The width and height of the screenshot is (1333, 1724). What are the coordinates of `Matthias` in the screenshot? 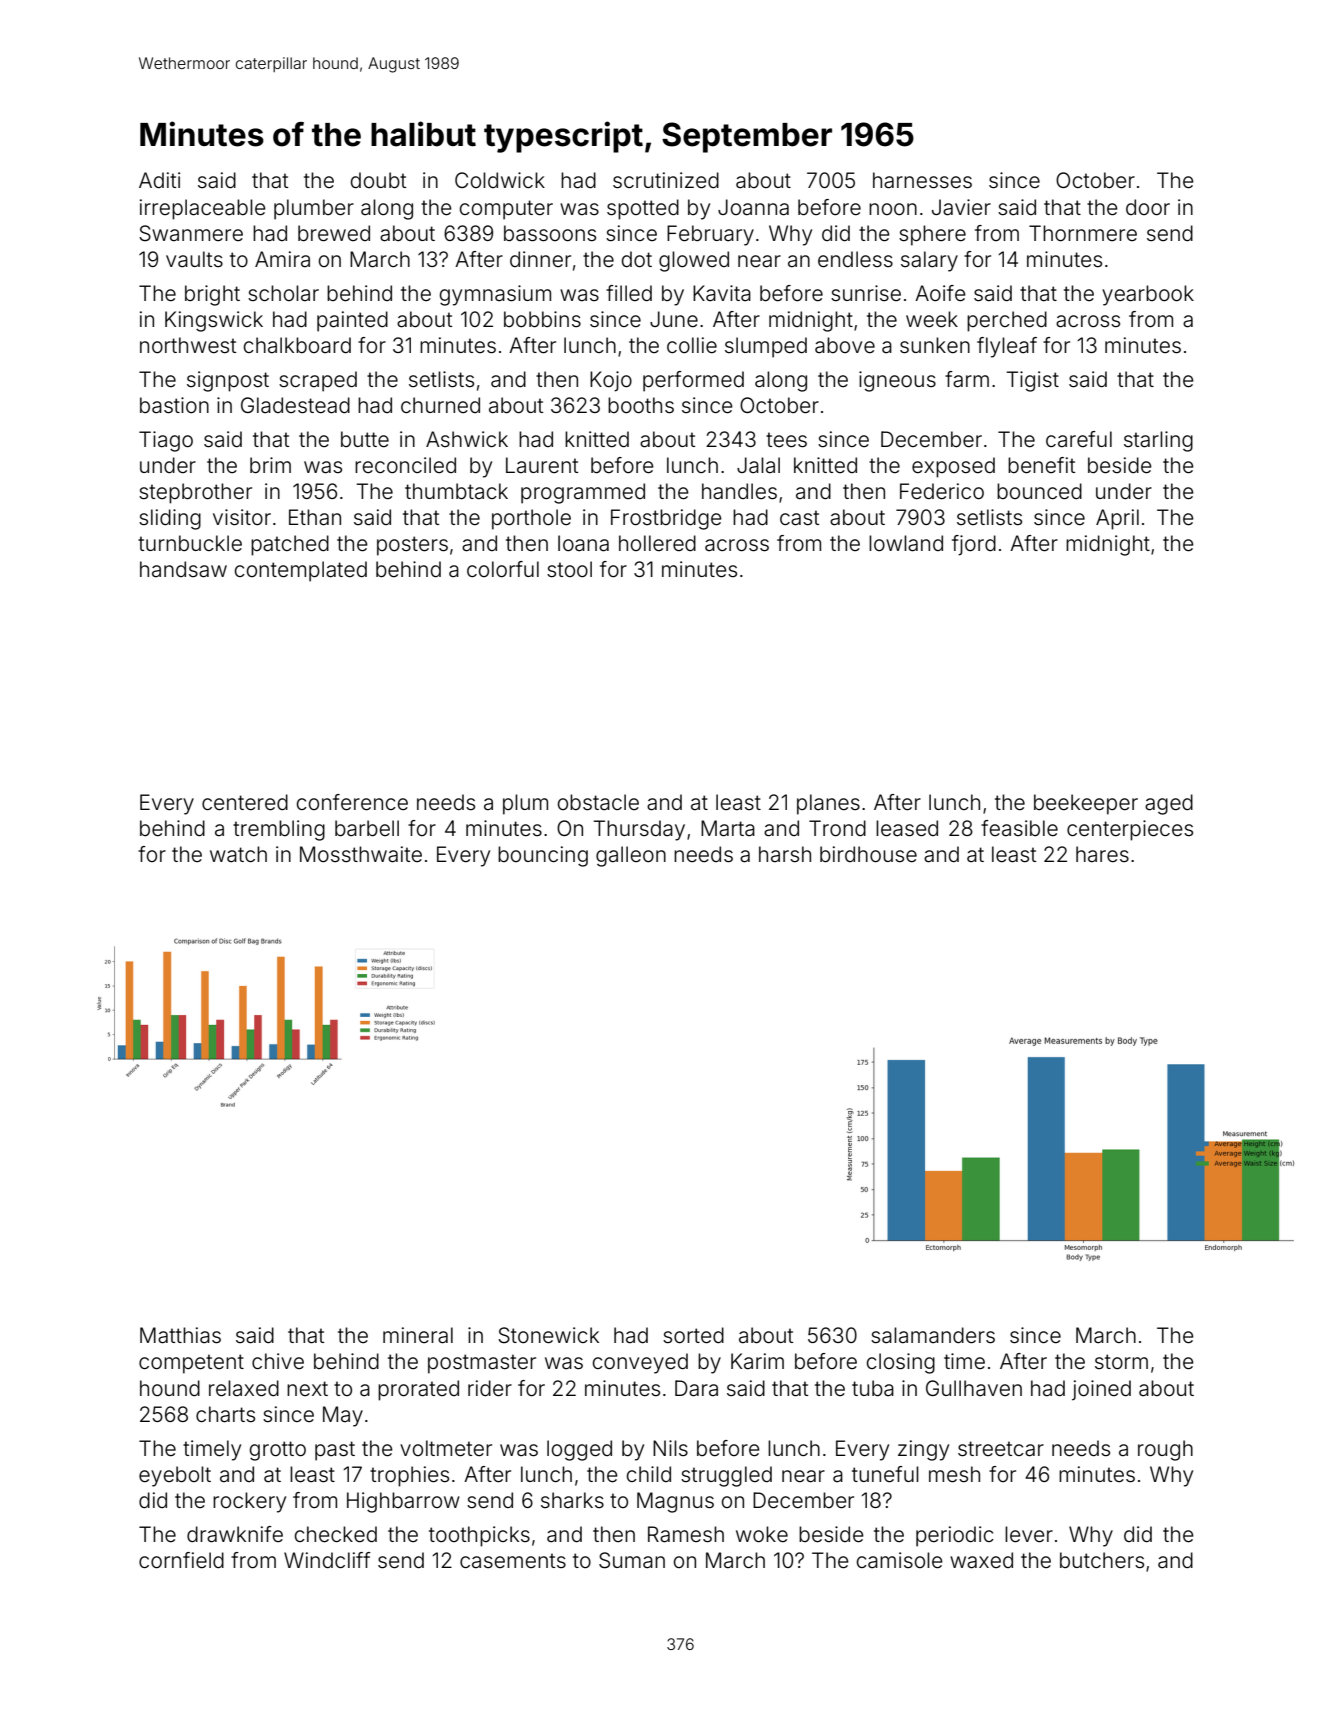 It's located at (180, 1335).
